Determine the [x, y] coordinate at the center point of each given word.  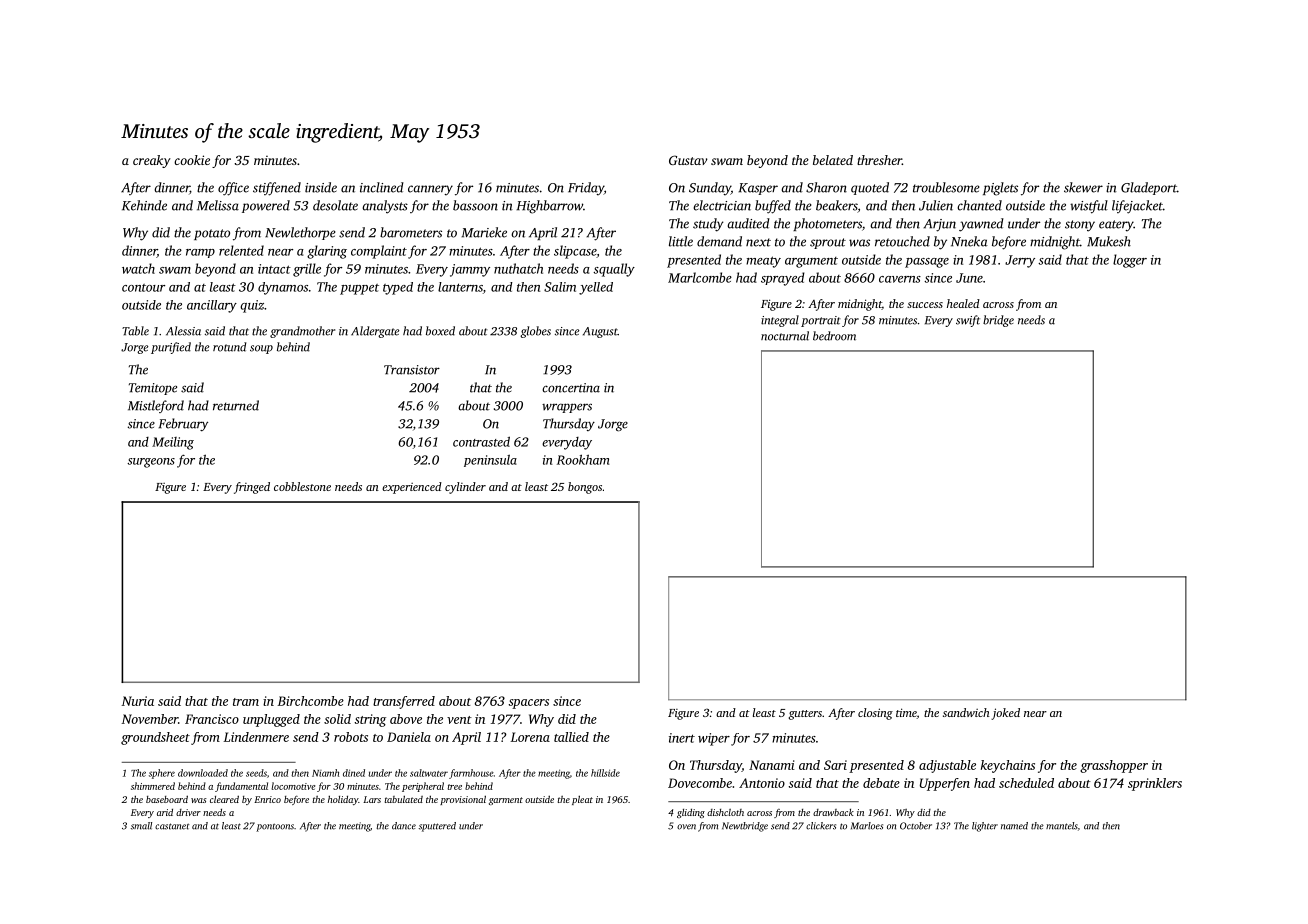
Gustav [688, 160]
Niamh [325, 773]
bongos [585, 488]
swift [968, 321]
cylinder [465, 488]
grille [307, 270]
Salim [560, 287]
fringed [252, 488]
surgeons [151, 463]
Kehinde [144, 205]
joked [1005, 714]
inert [682, 738]
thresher [879, 160]
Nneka [969, 241]
